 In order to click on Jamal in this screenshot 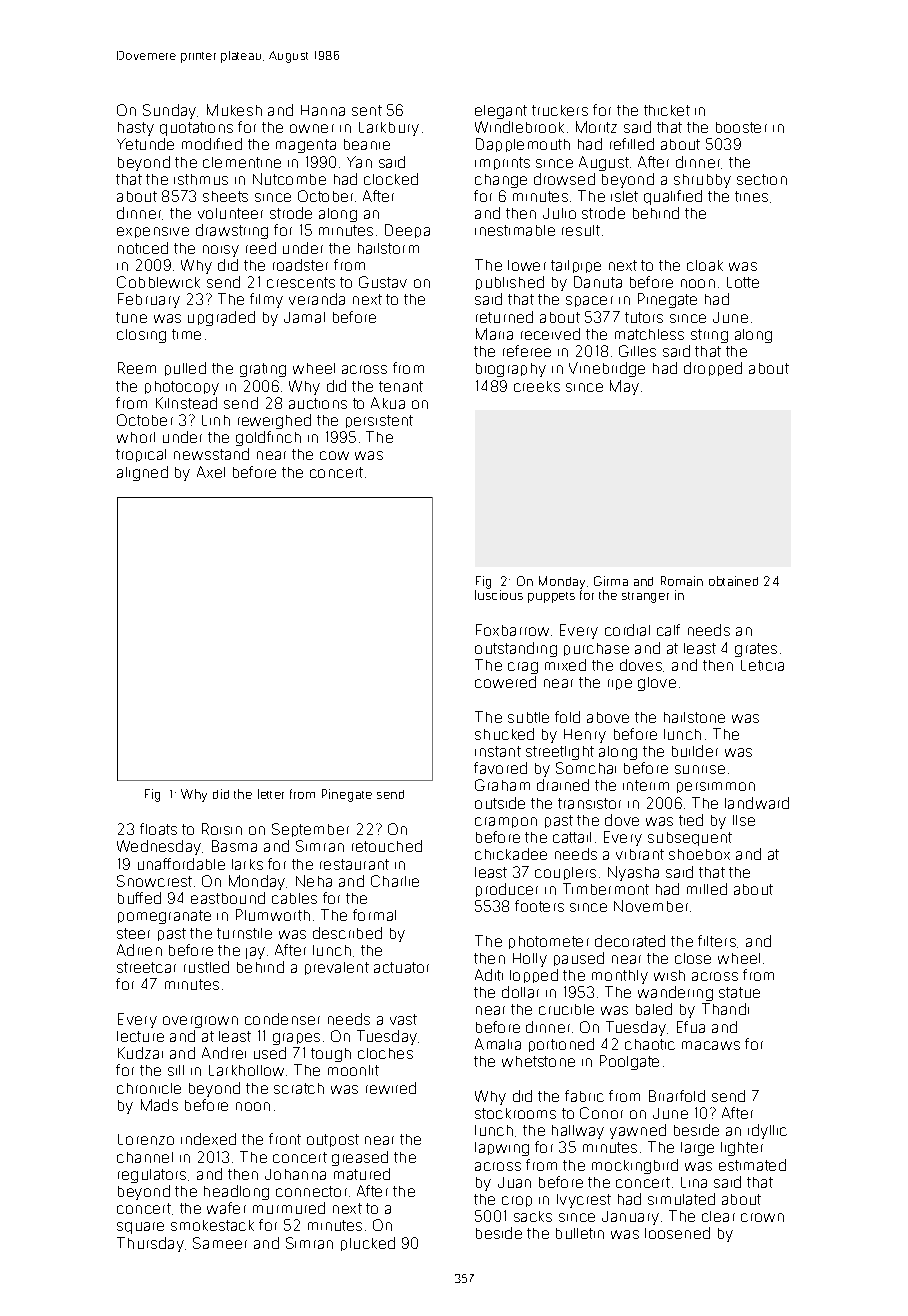, I will do `click(304, 317)`.
